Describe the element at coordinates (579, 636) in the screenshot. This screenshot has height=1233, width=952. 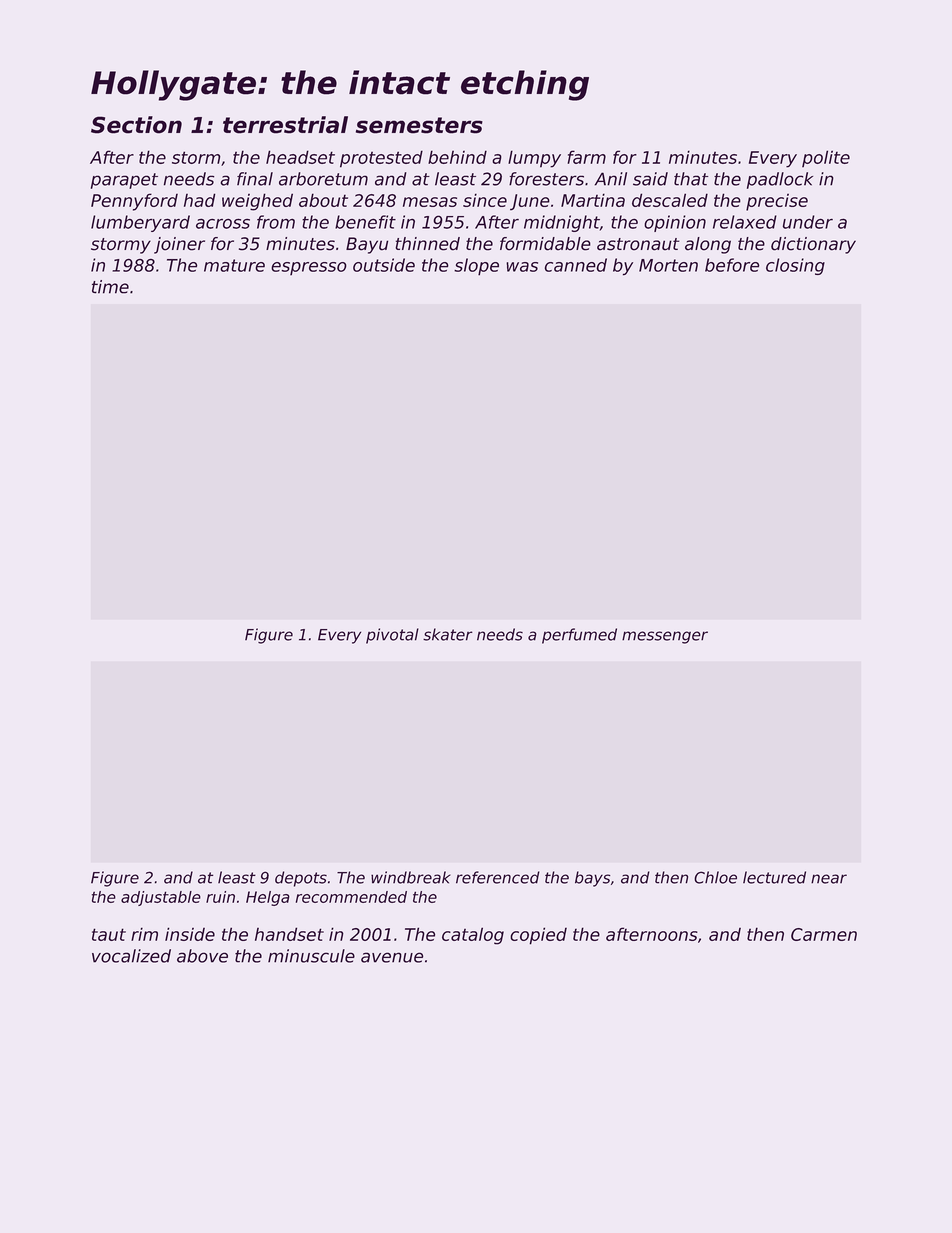
I see `perfumed` at that location.
